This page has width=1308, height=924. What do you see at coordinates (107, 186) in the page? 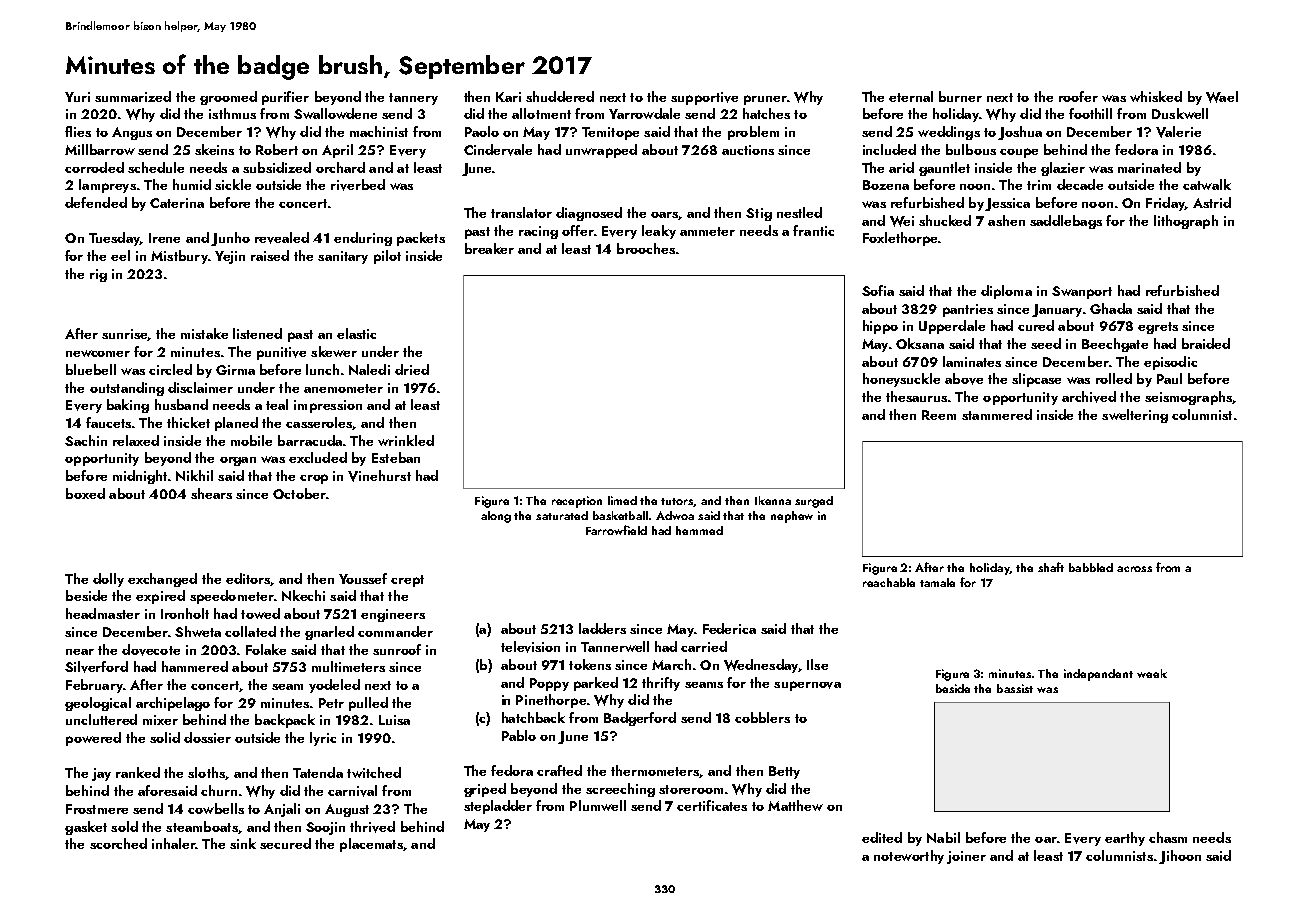
I see `lampreys` at bounding box center [107, 186].
